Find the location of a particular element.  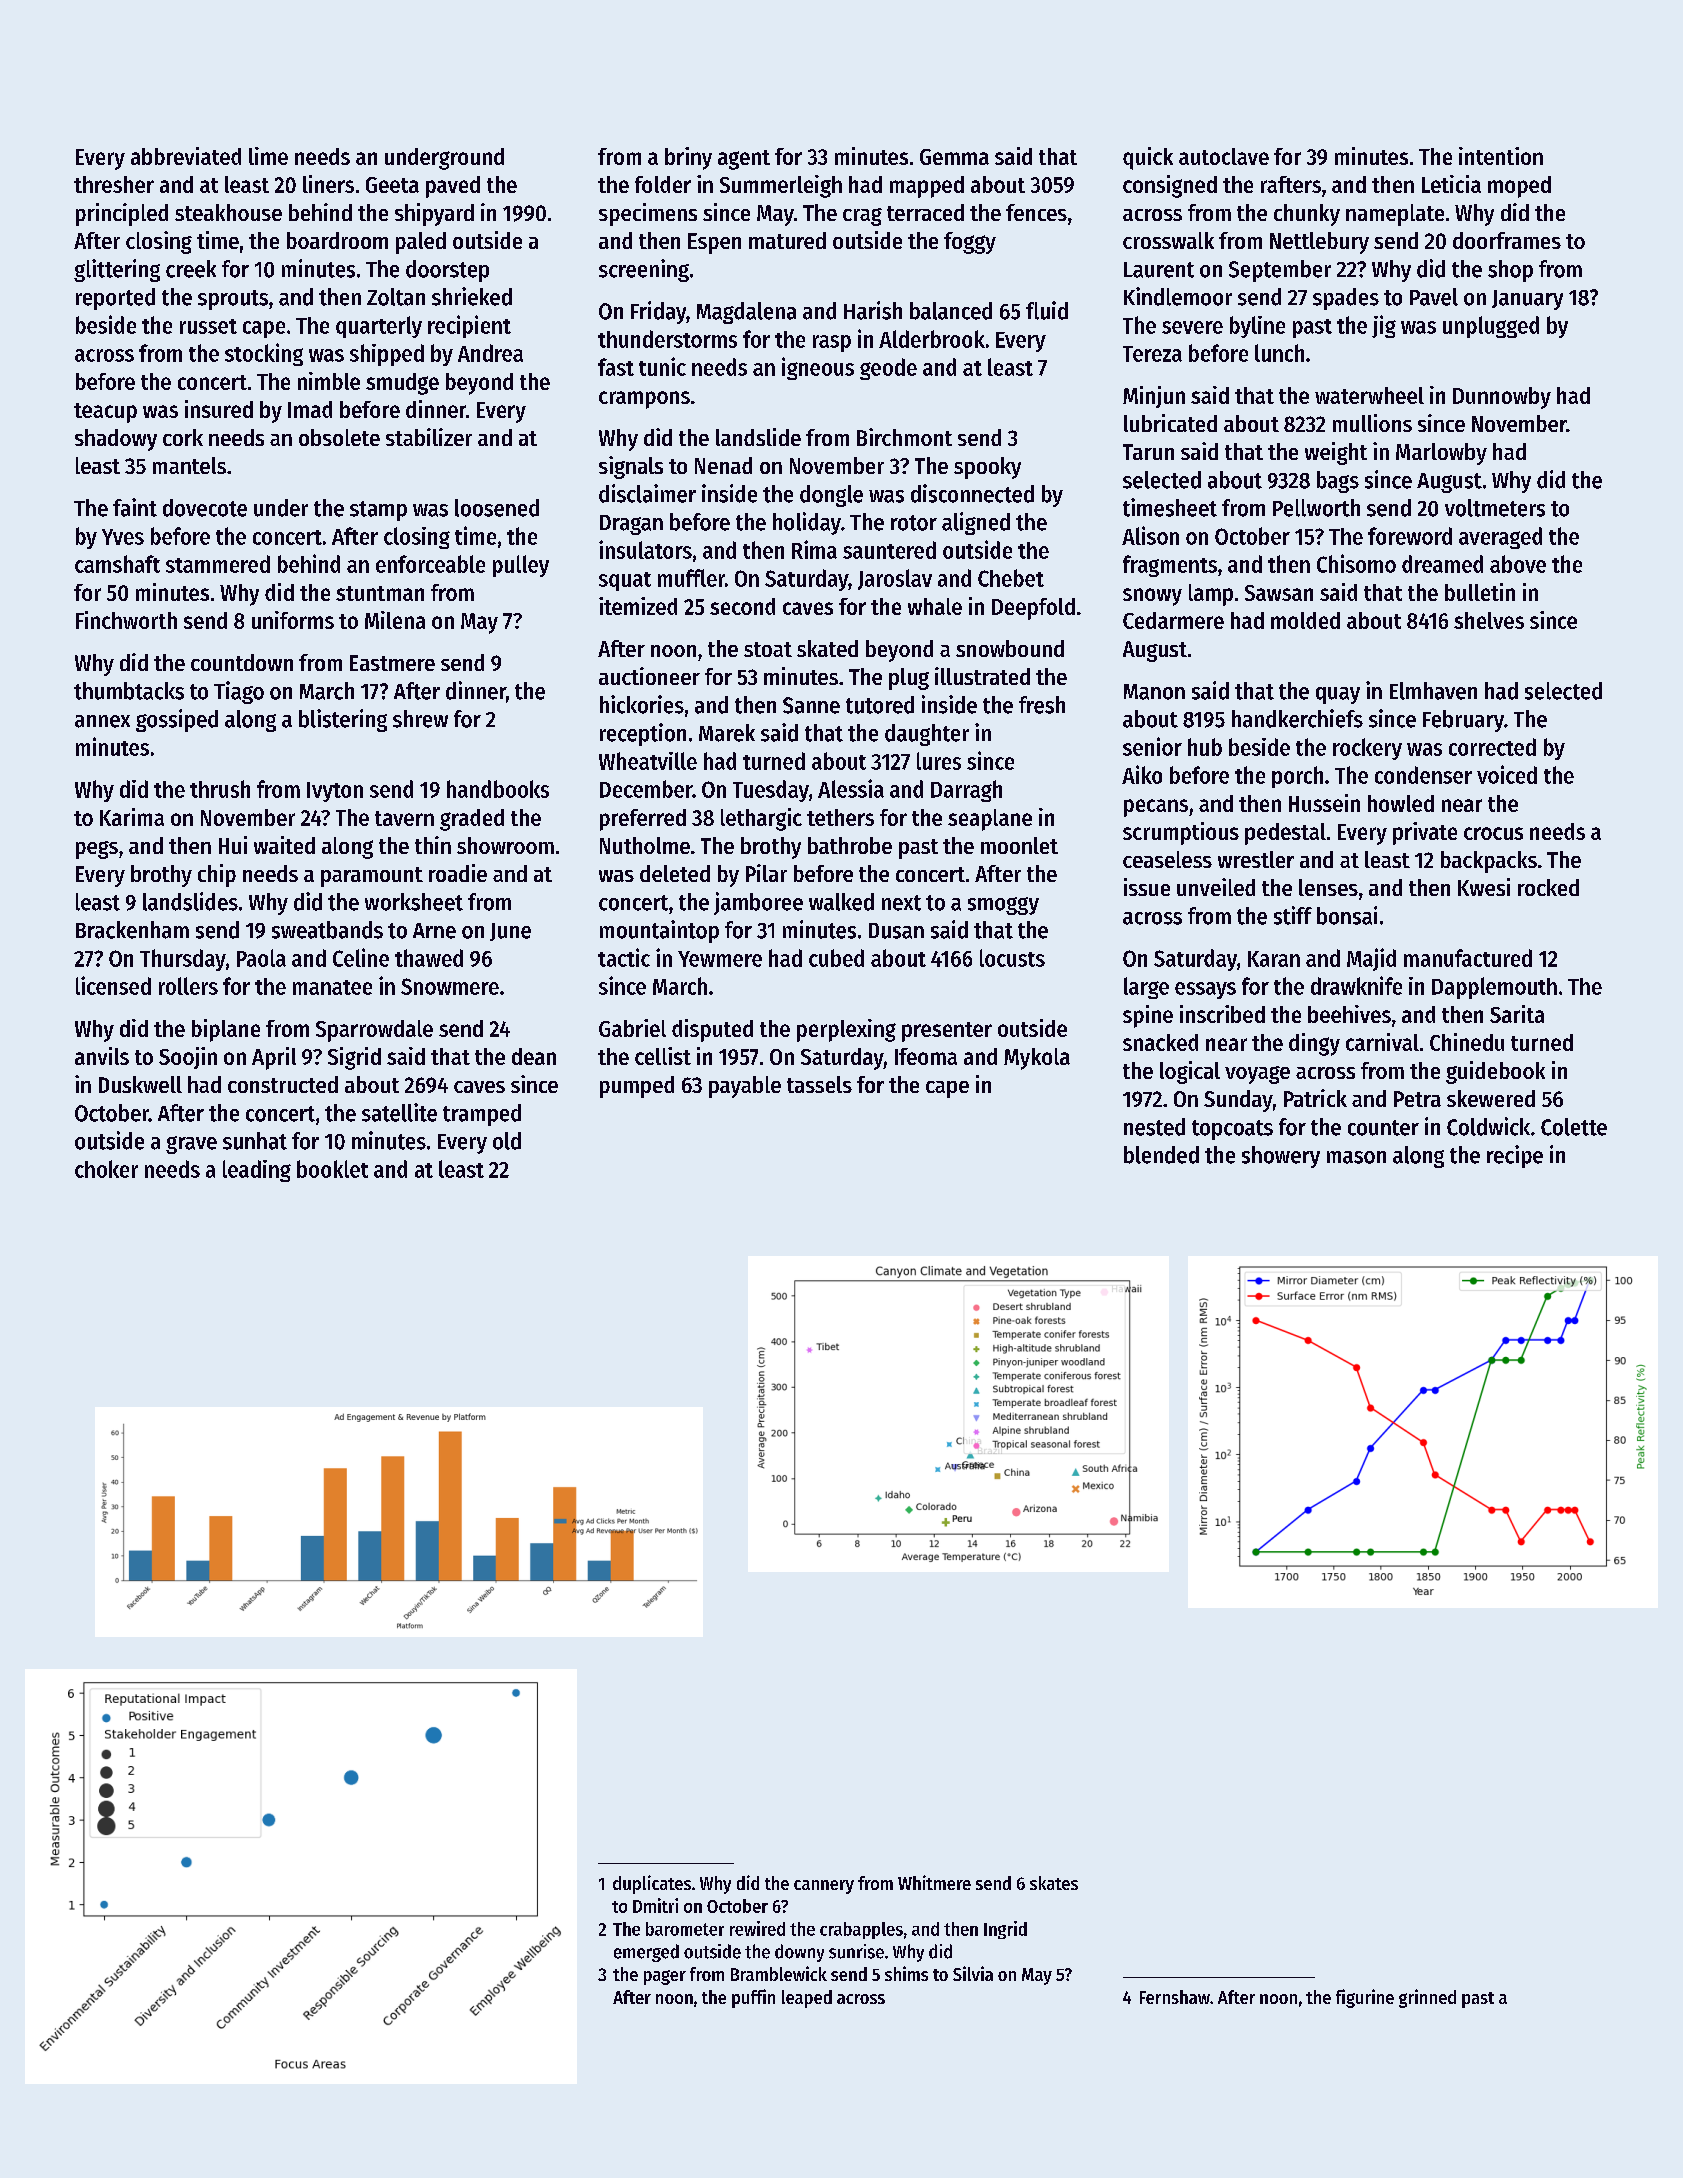

agent is located at coordinates (744, 160).
